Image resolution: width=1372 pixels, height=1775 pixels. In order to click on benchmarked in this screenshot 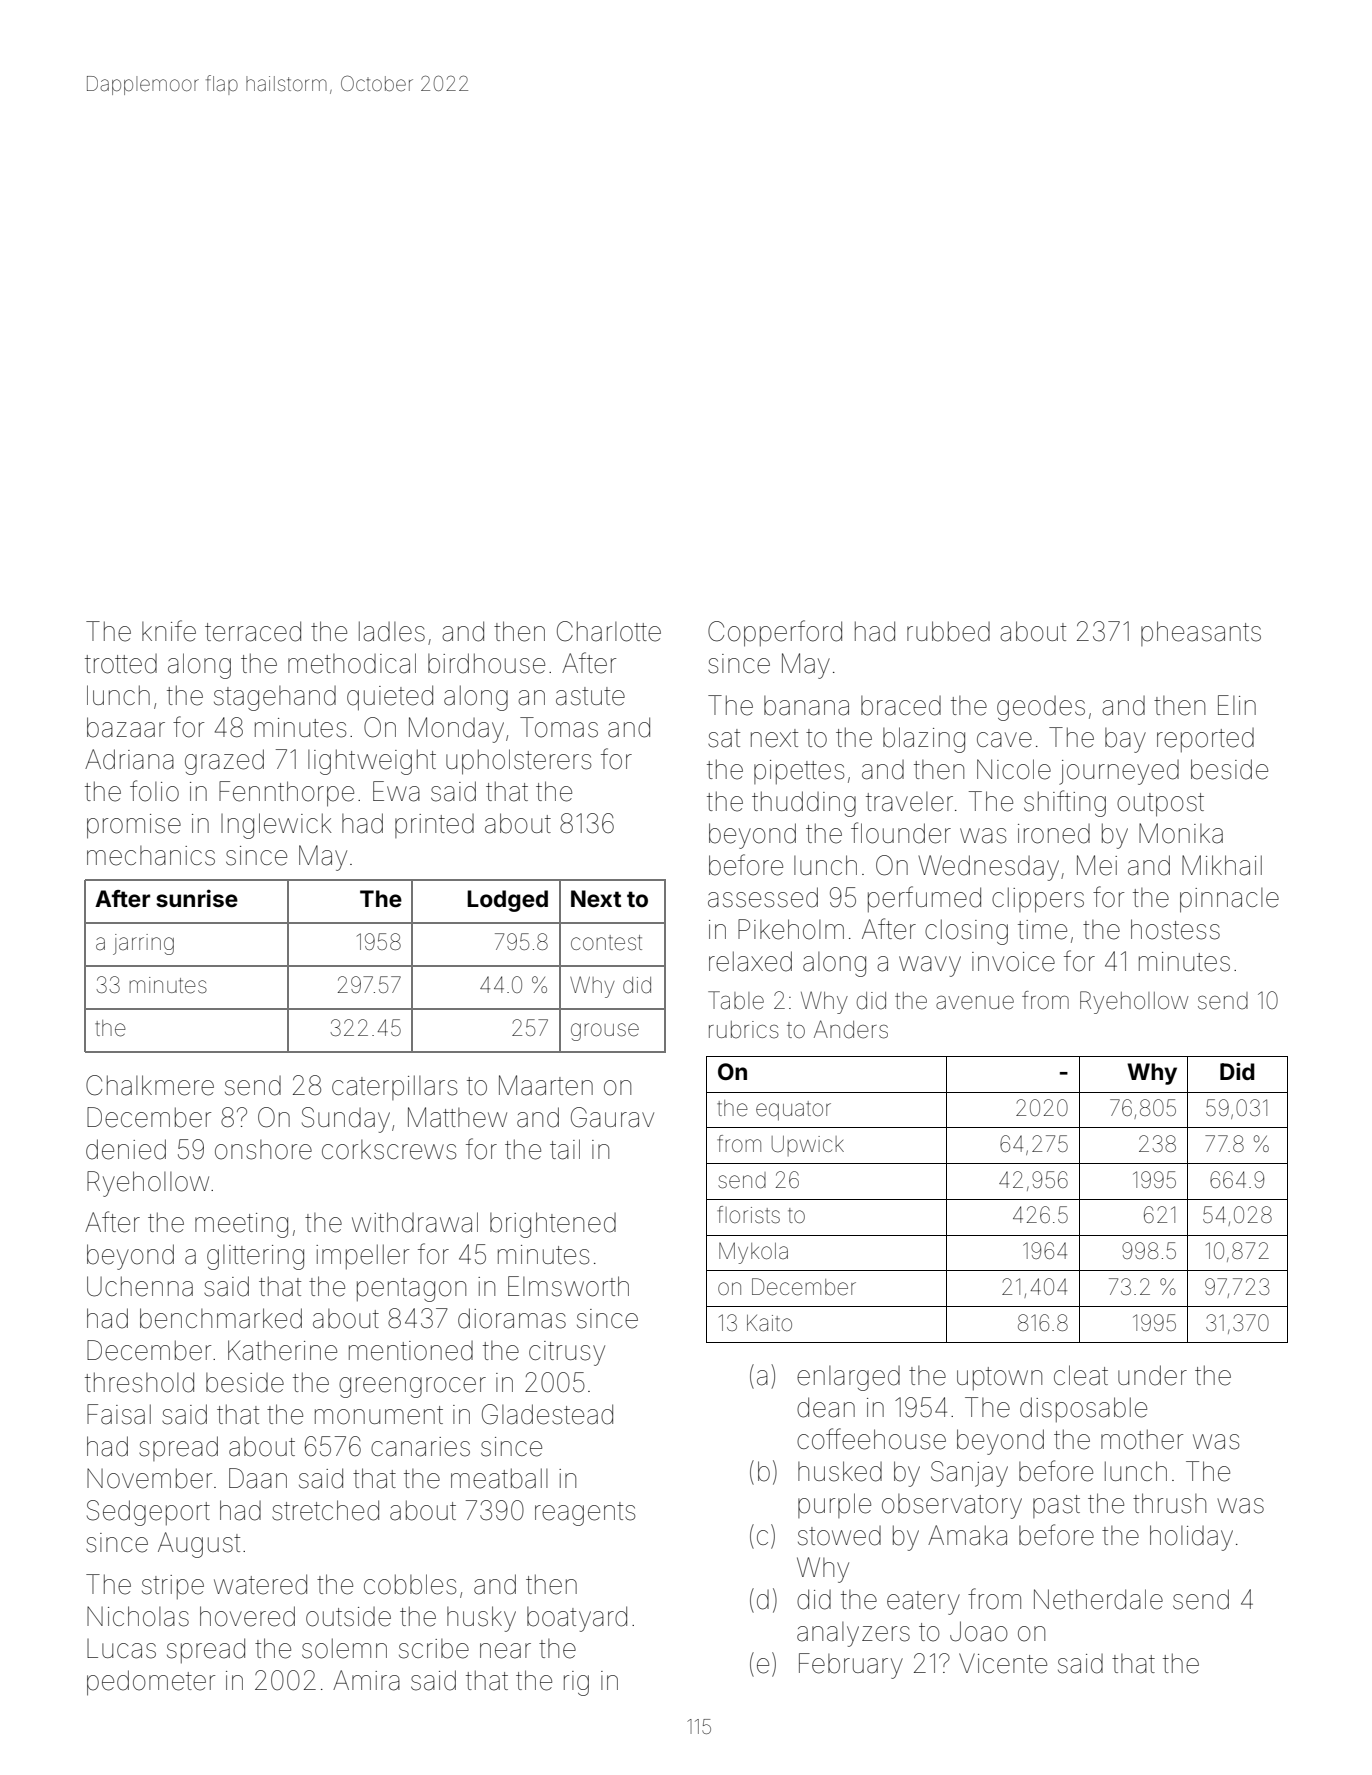, I will do `click(221, 1318)`.
